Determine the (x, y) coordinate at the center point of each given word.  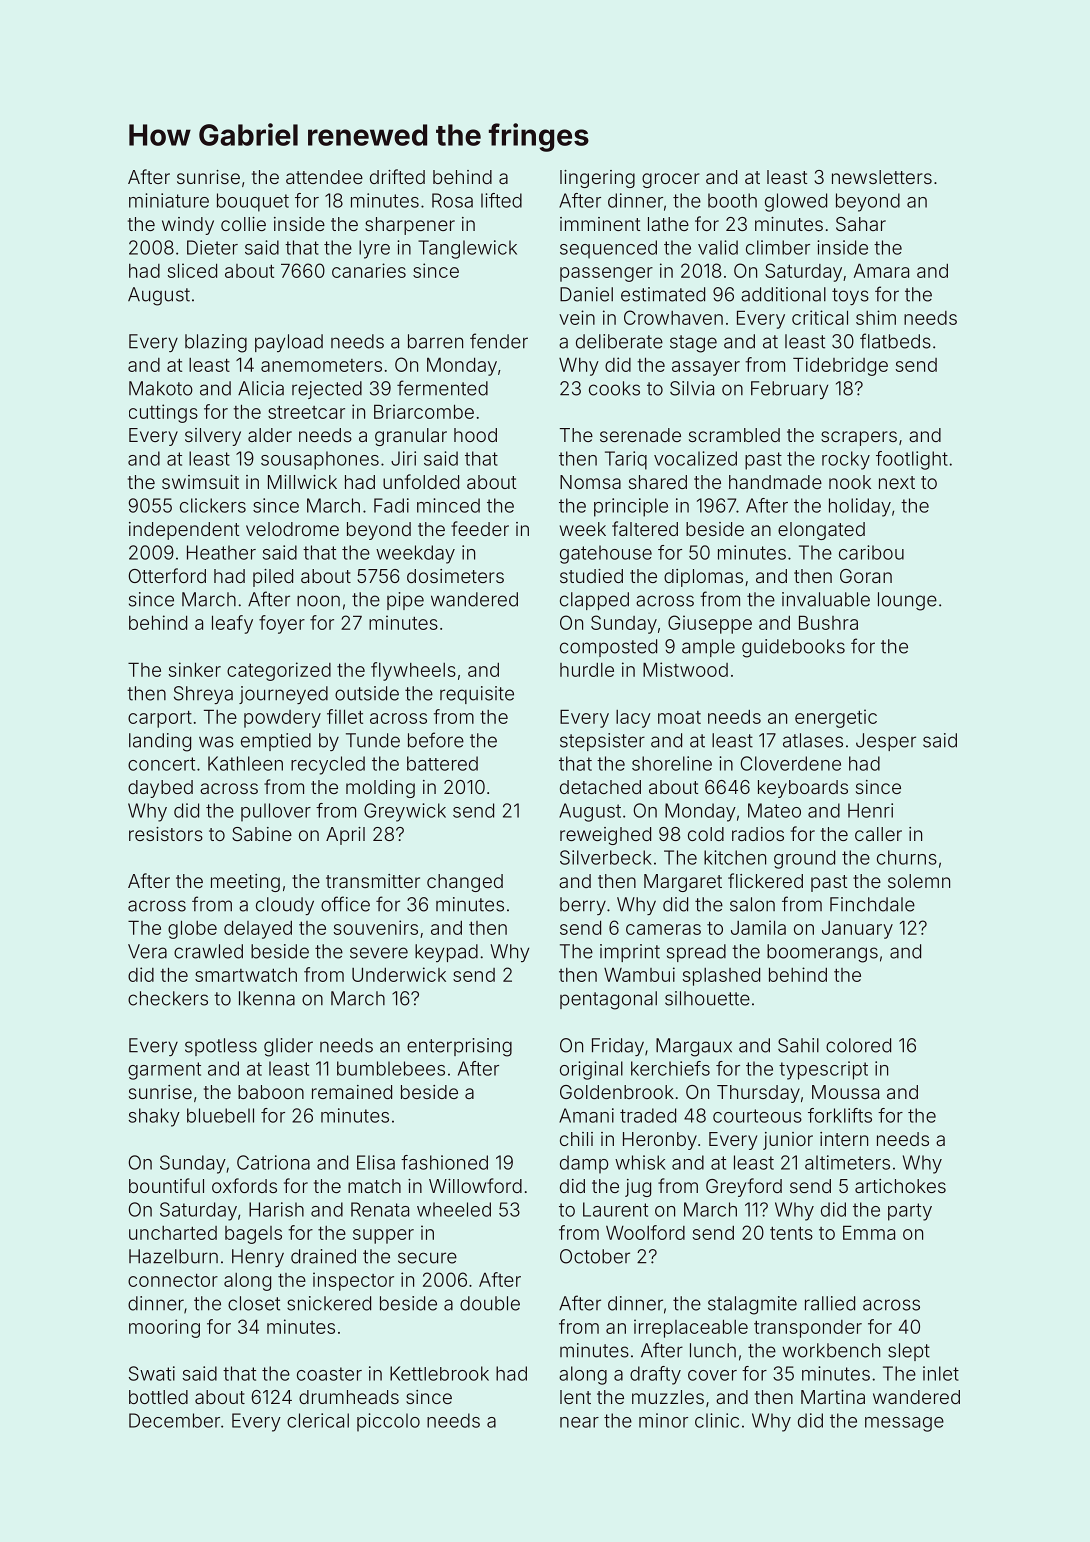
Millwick (302, 482)
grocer (671, 180)
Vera (147, 951)
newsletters (882, 177)
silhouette (707, 998)
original (591, 1070)
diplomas (703, 578)
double (490, 1303)
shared (658, 482)
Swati (152, 1373)
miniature (169, 200)
